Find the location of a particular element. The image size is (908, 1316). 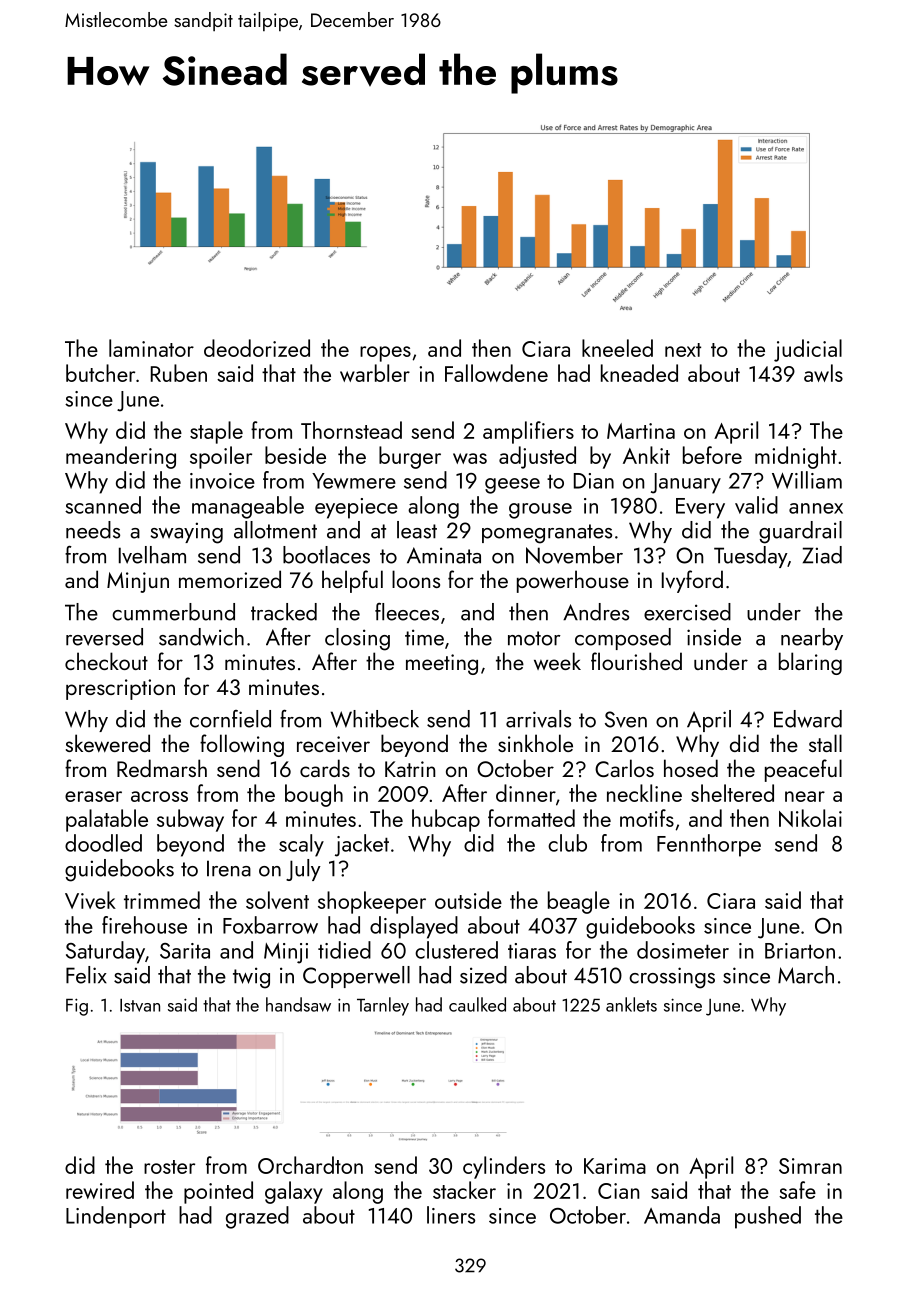

pushed is located at coordinates (768, 1217).
